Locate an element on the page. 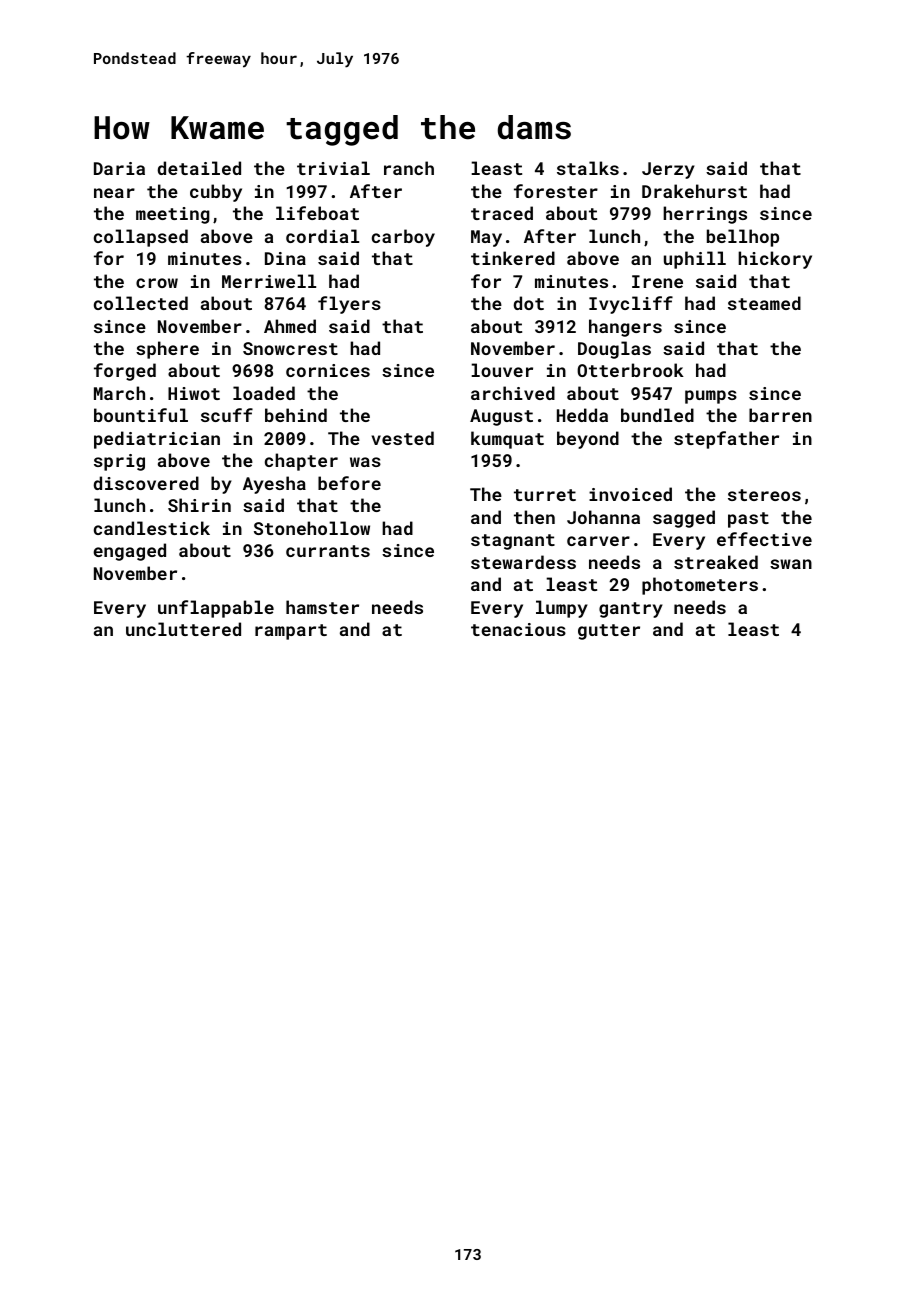 The width and height of the document is (908, 1316). Ivycliff is located at coordinates (631, 305).
